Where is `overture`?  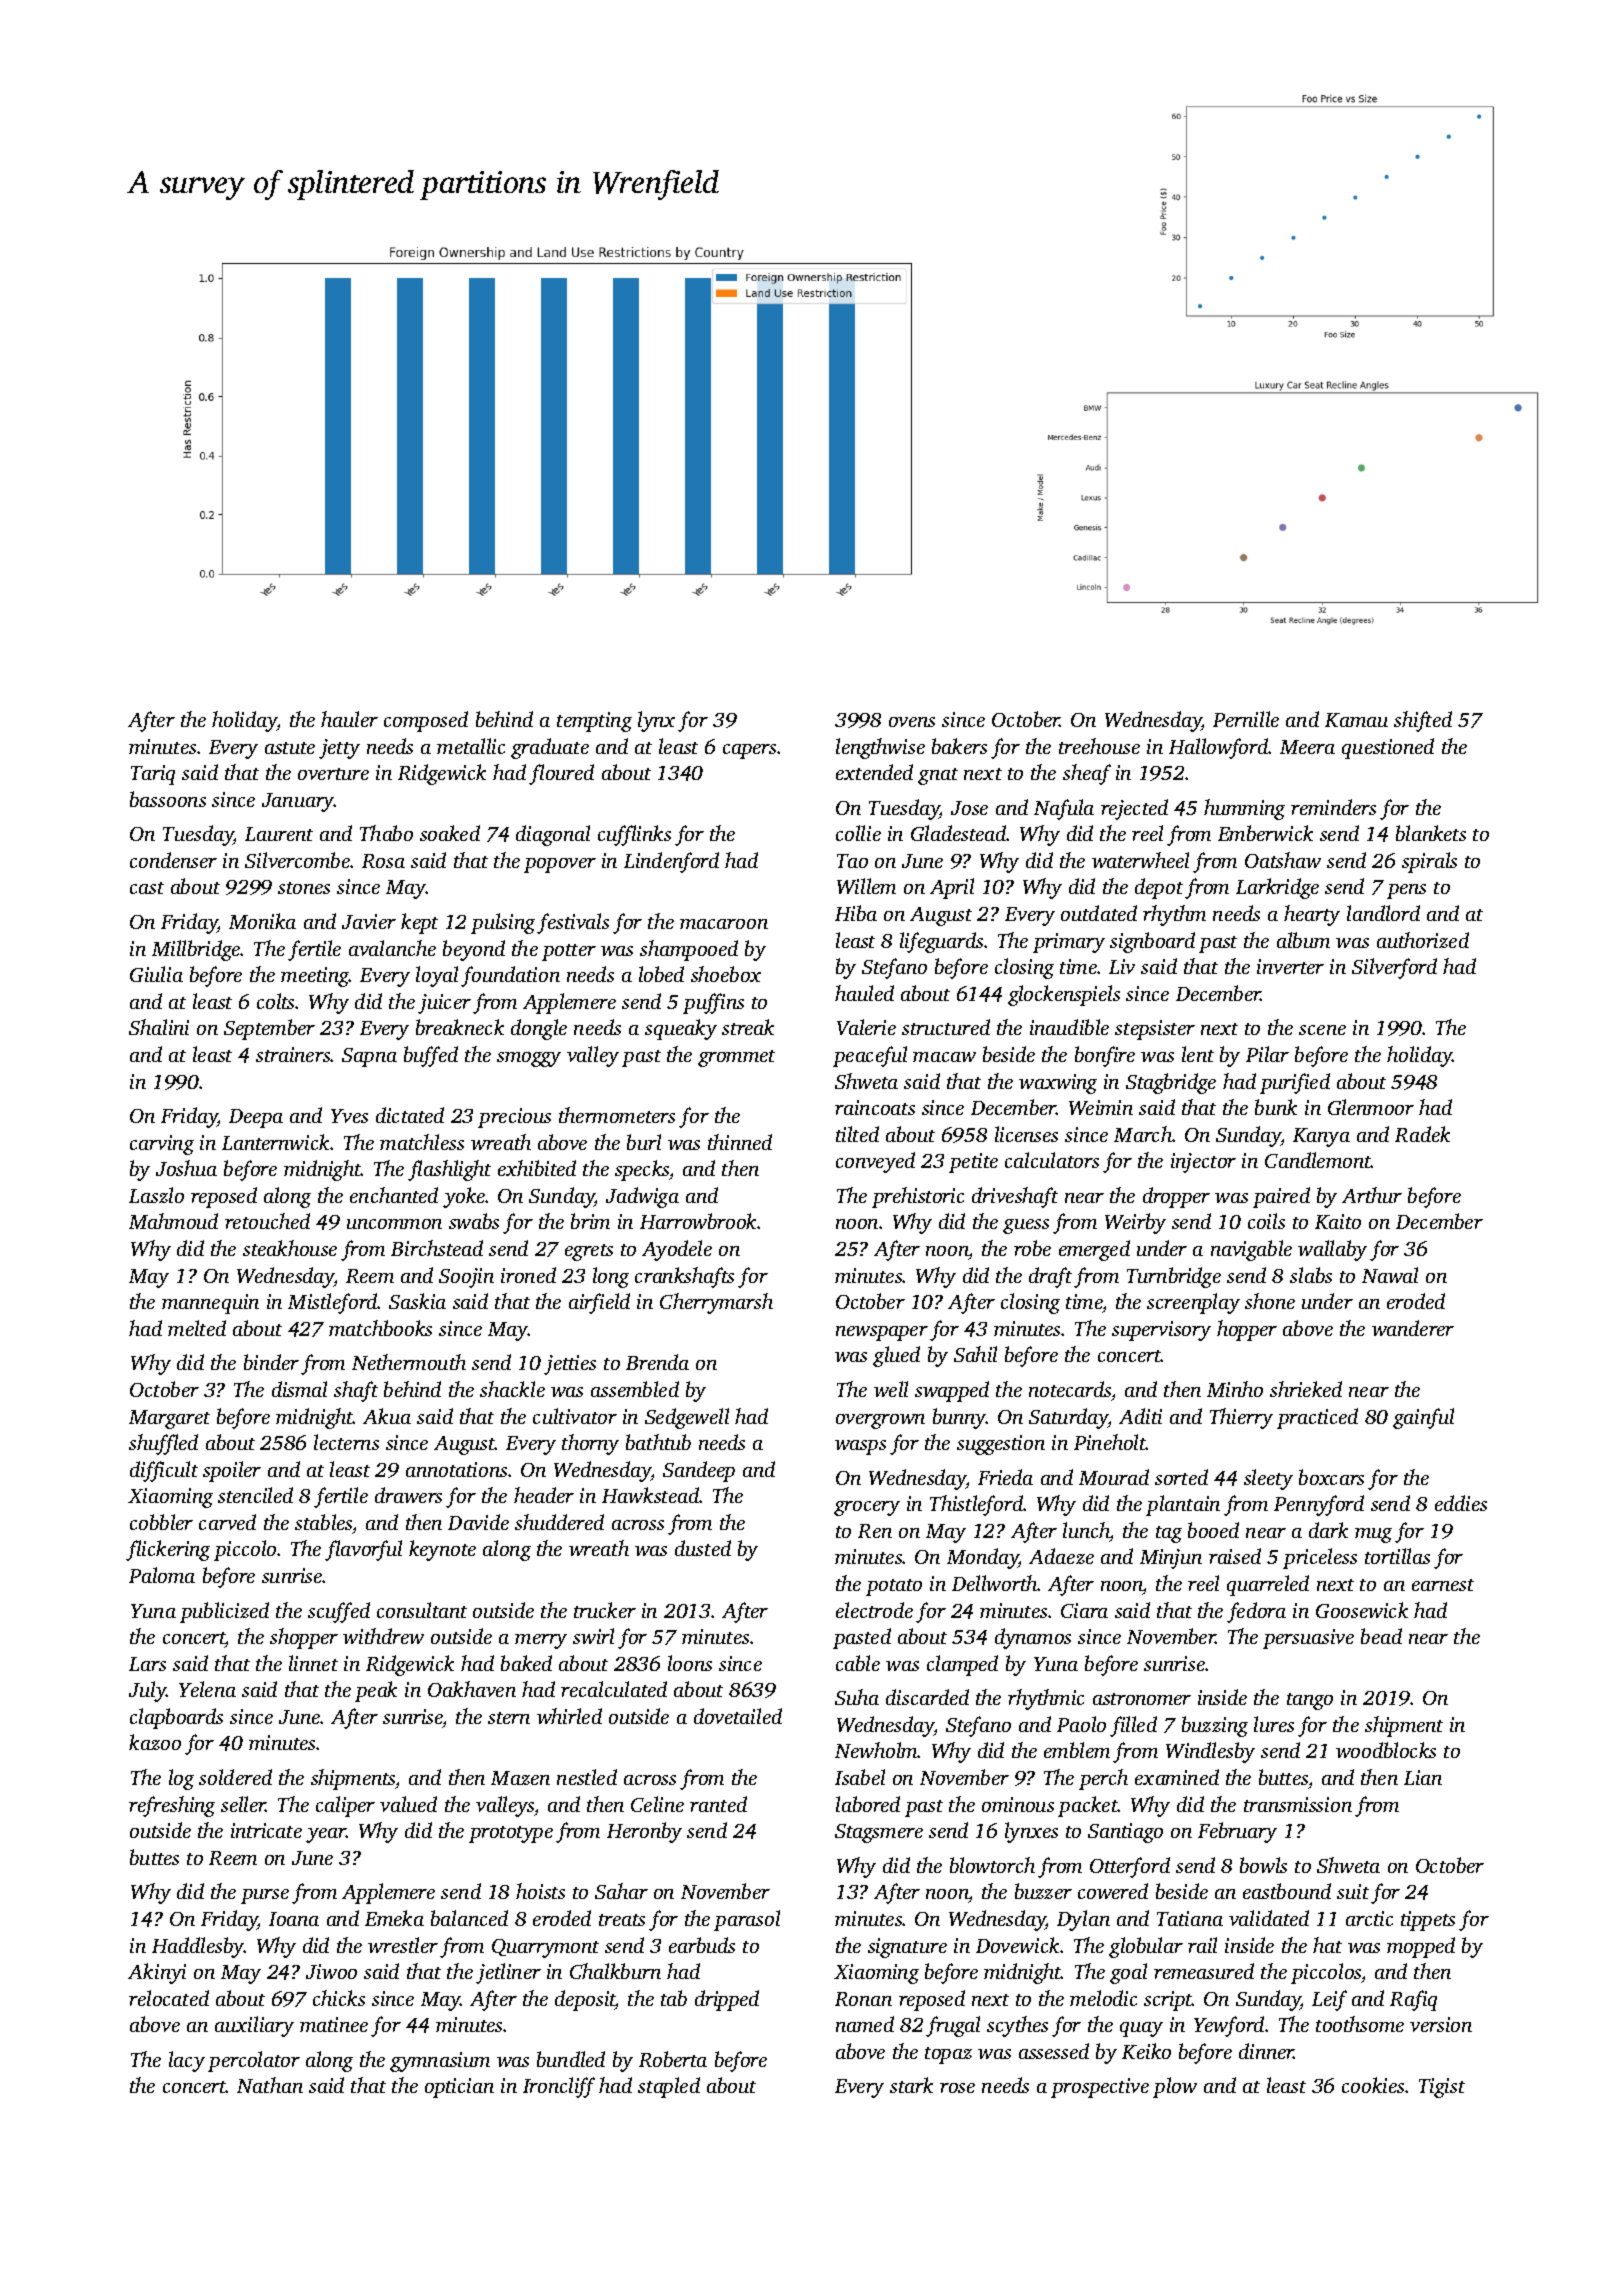
overture is located at coordinates (333, 774).
